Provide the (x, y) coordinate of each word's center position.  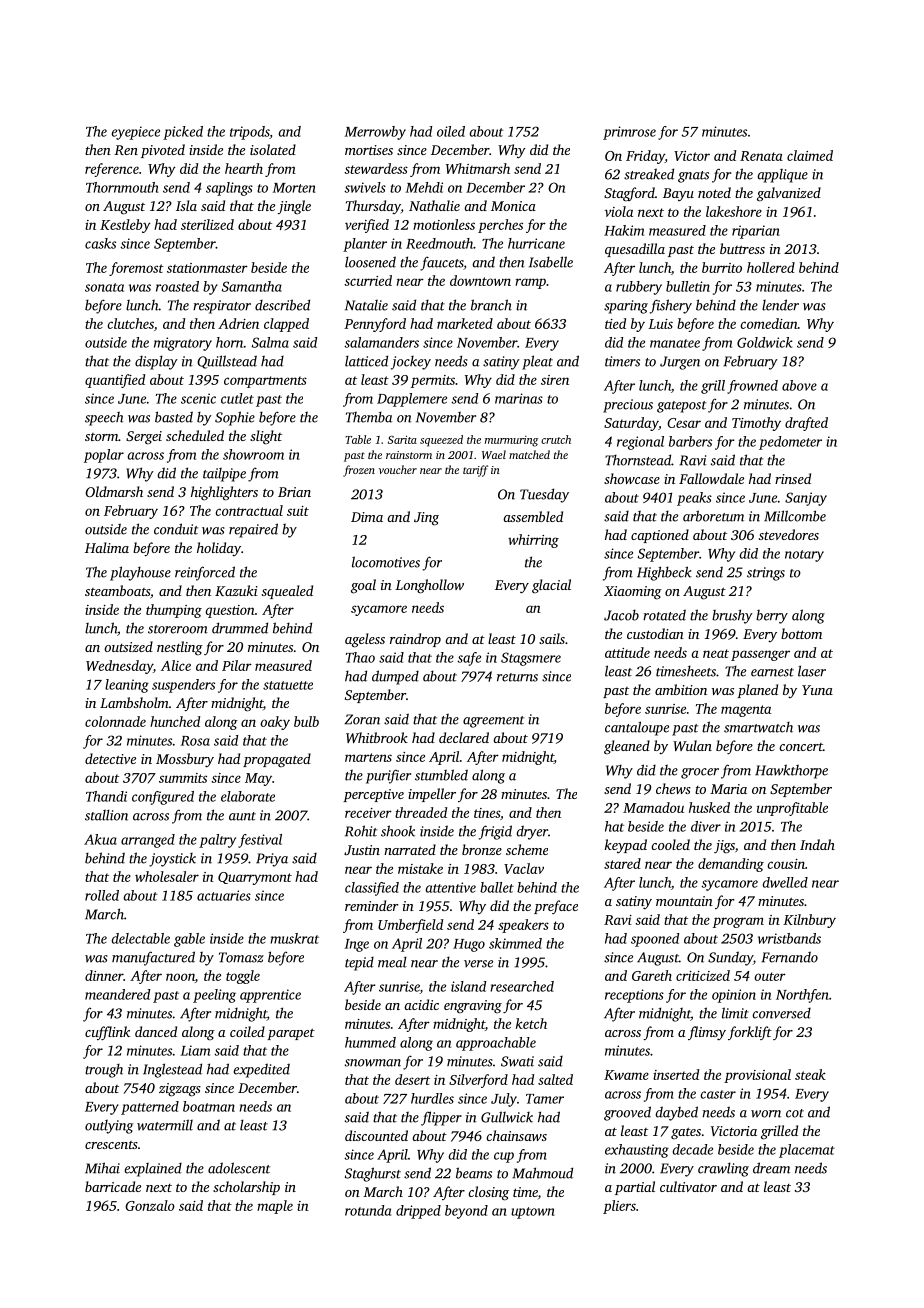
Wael (494, 454)
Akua (100, 839)
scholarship (246, 1188)
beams (474, 1173)
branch (491, 305)
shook (398, 831)
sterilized (207, 224)
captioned (660, 536)
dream (771, 1168)
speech (104, 418)
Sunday (730, 958)
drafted (806, 424)
